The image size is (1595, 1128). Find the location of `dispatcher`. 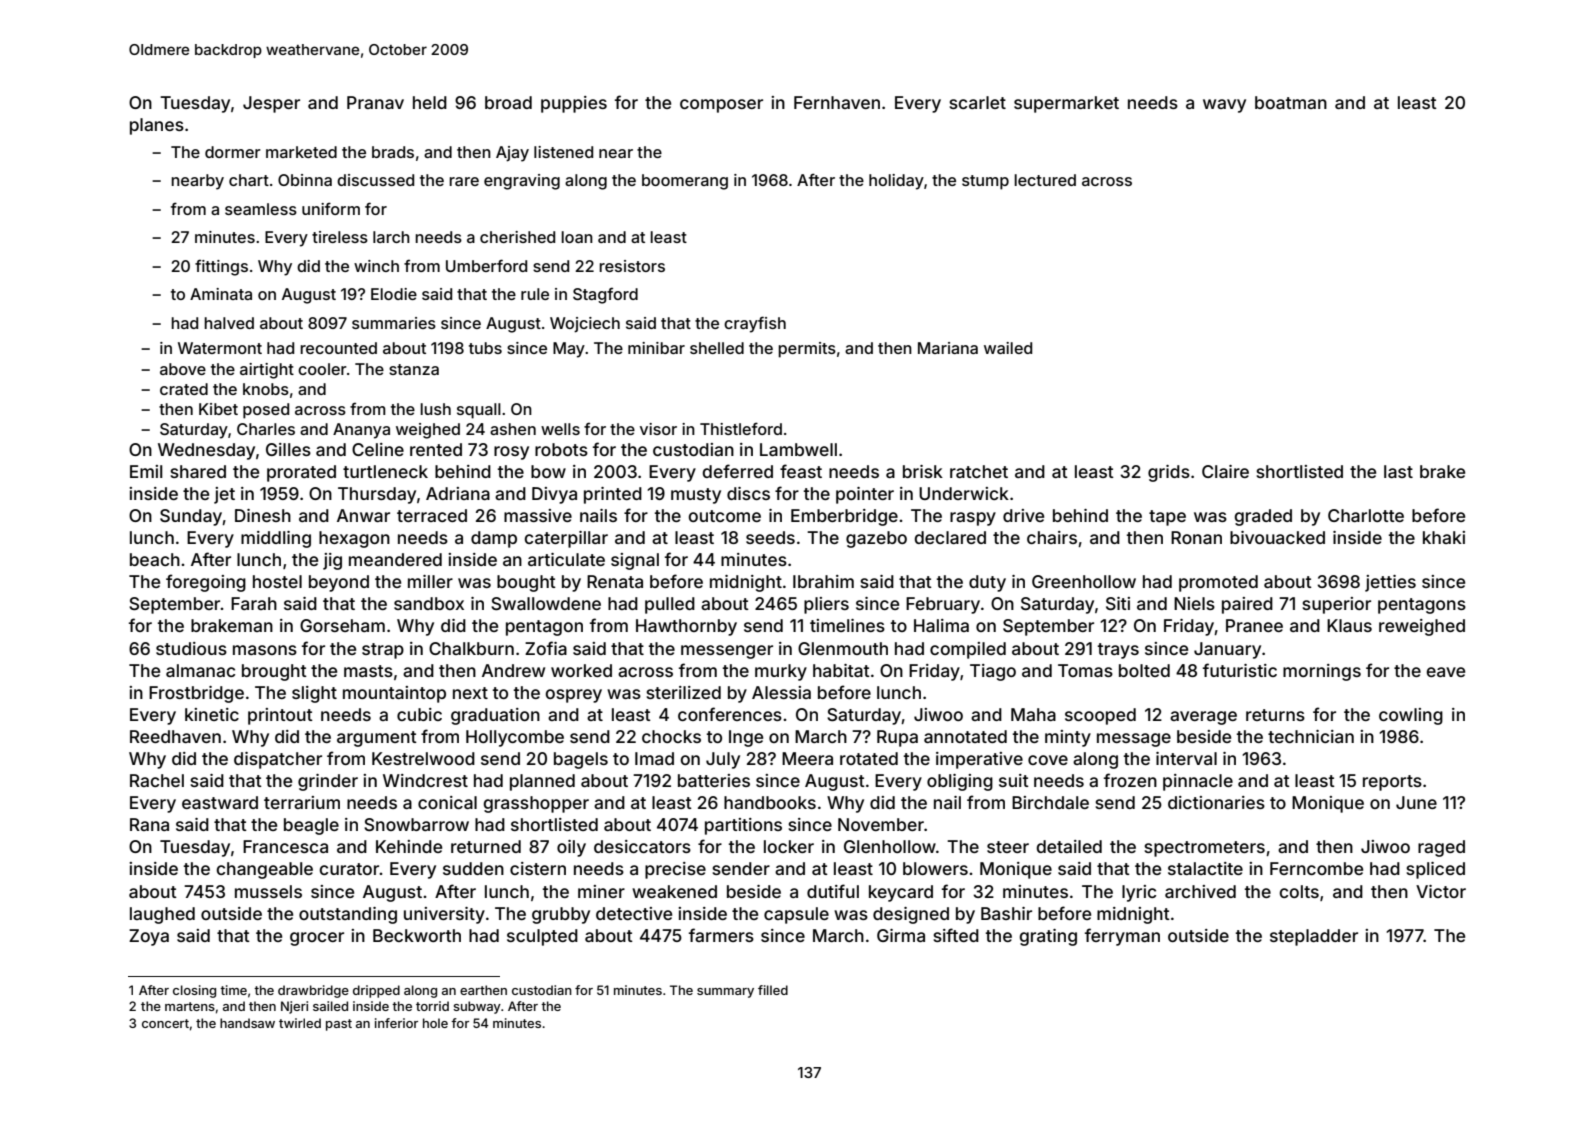

dispatcher is located at coordinates (278, 760).
